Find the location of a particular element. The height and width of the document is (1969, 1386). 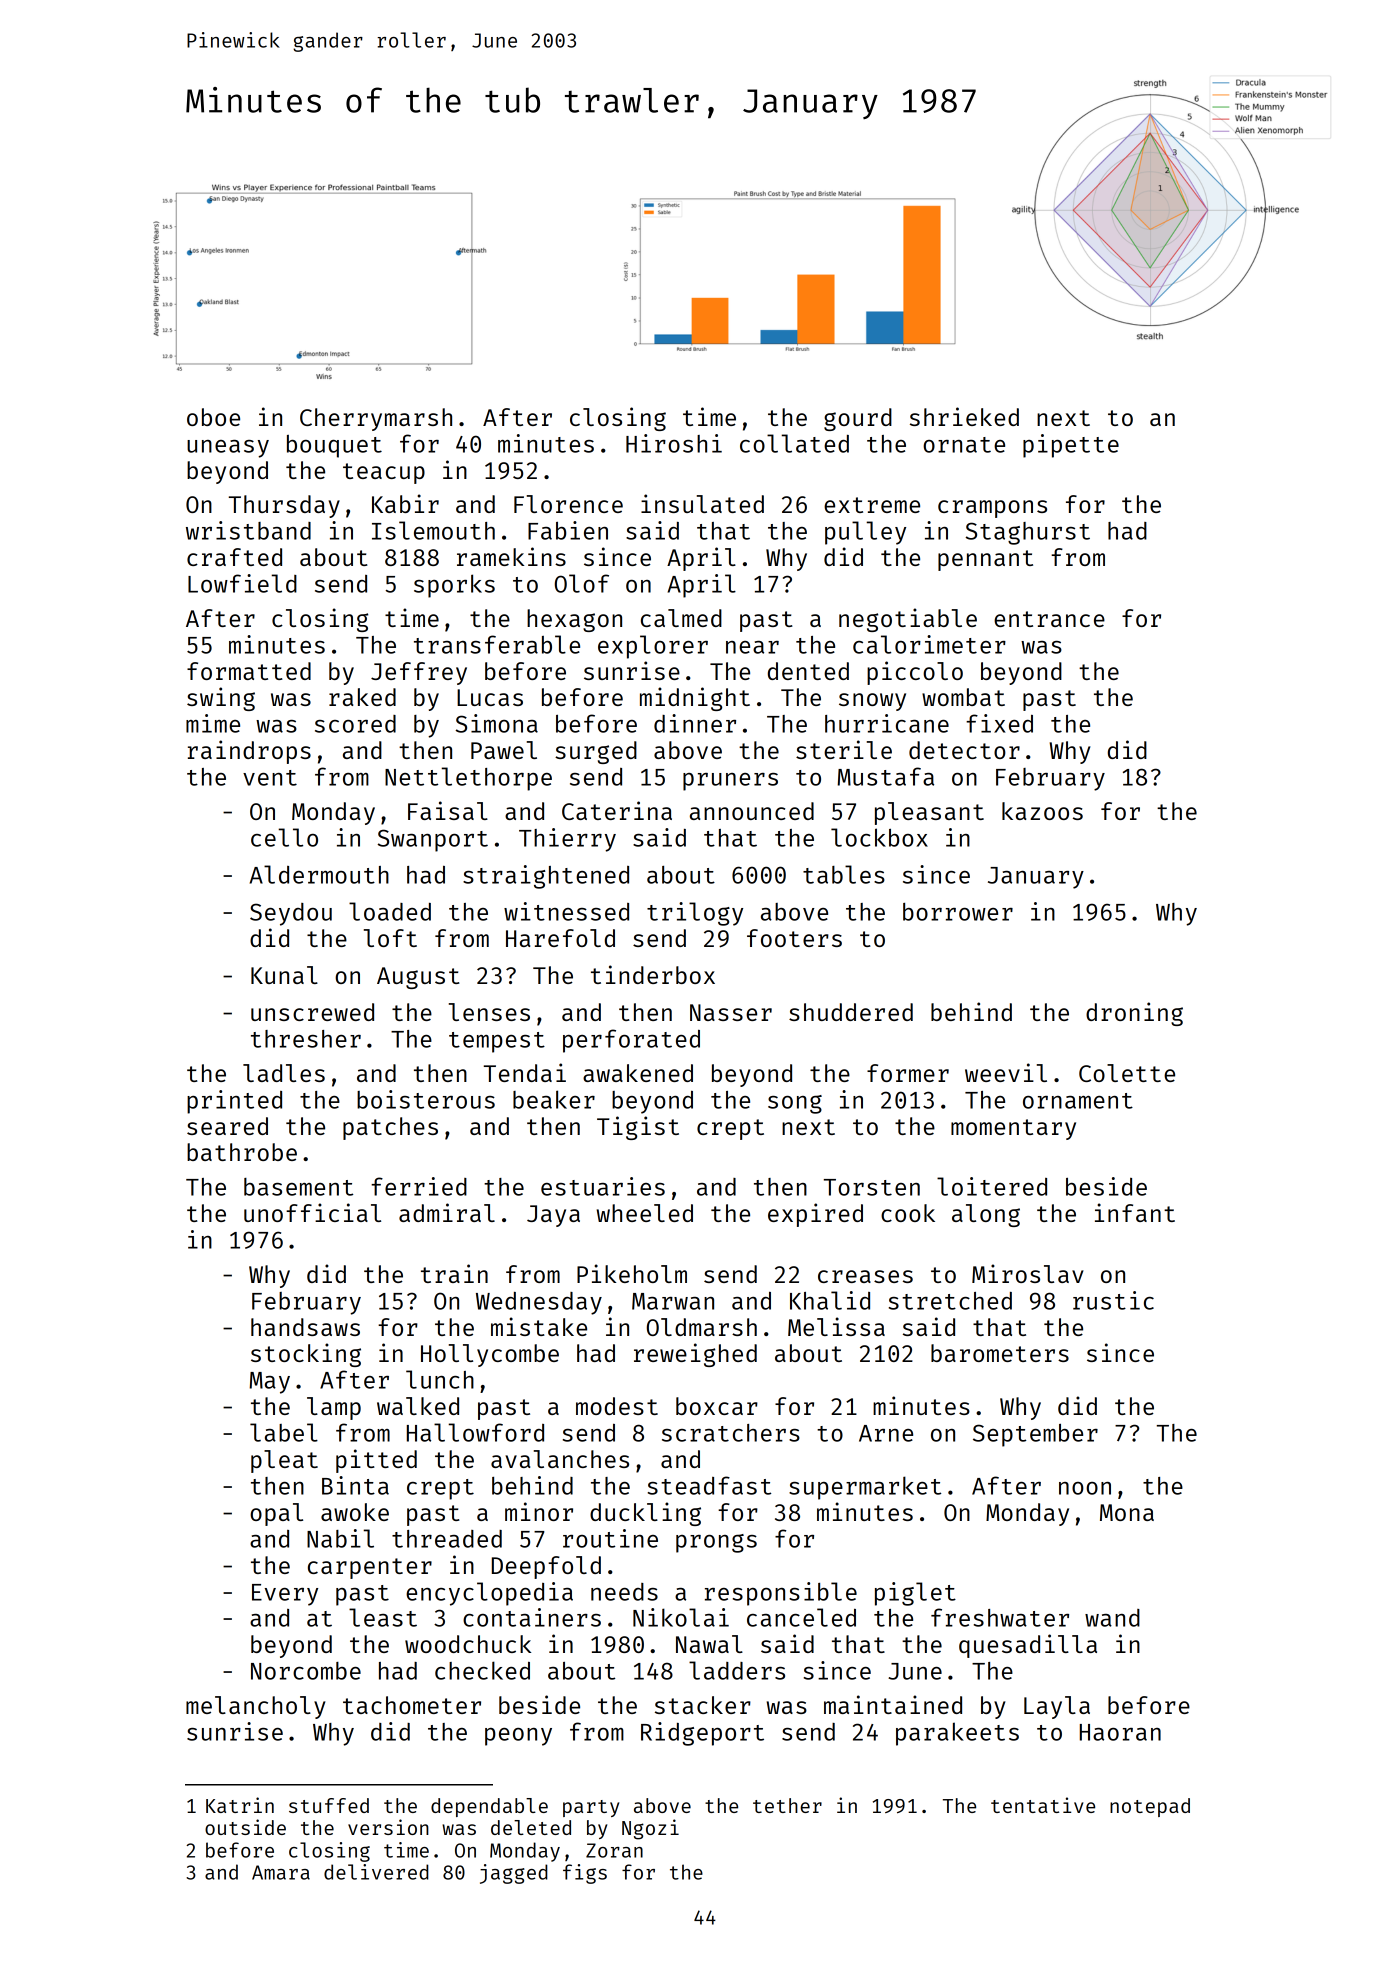

Zoran is located at coordinates (614, 1850).
